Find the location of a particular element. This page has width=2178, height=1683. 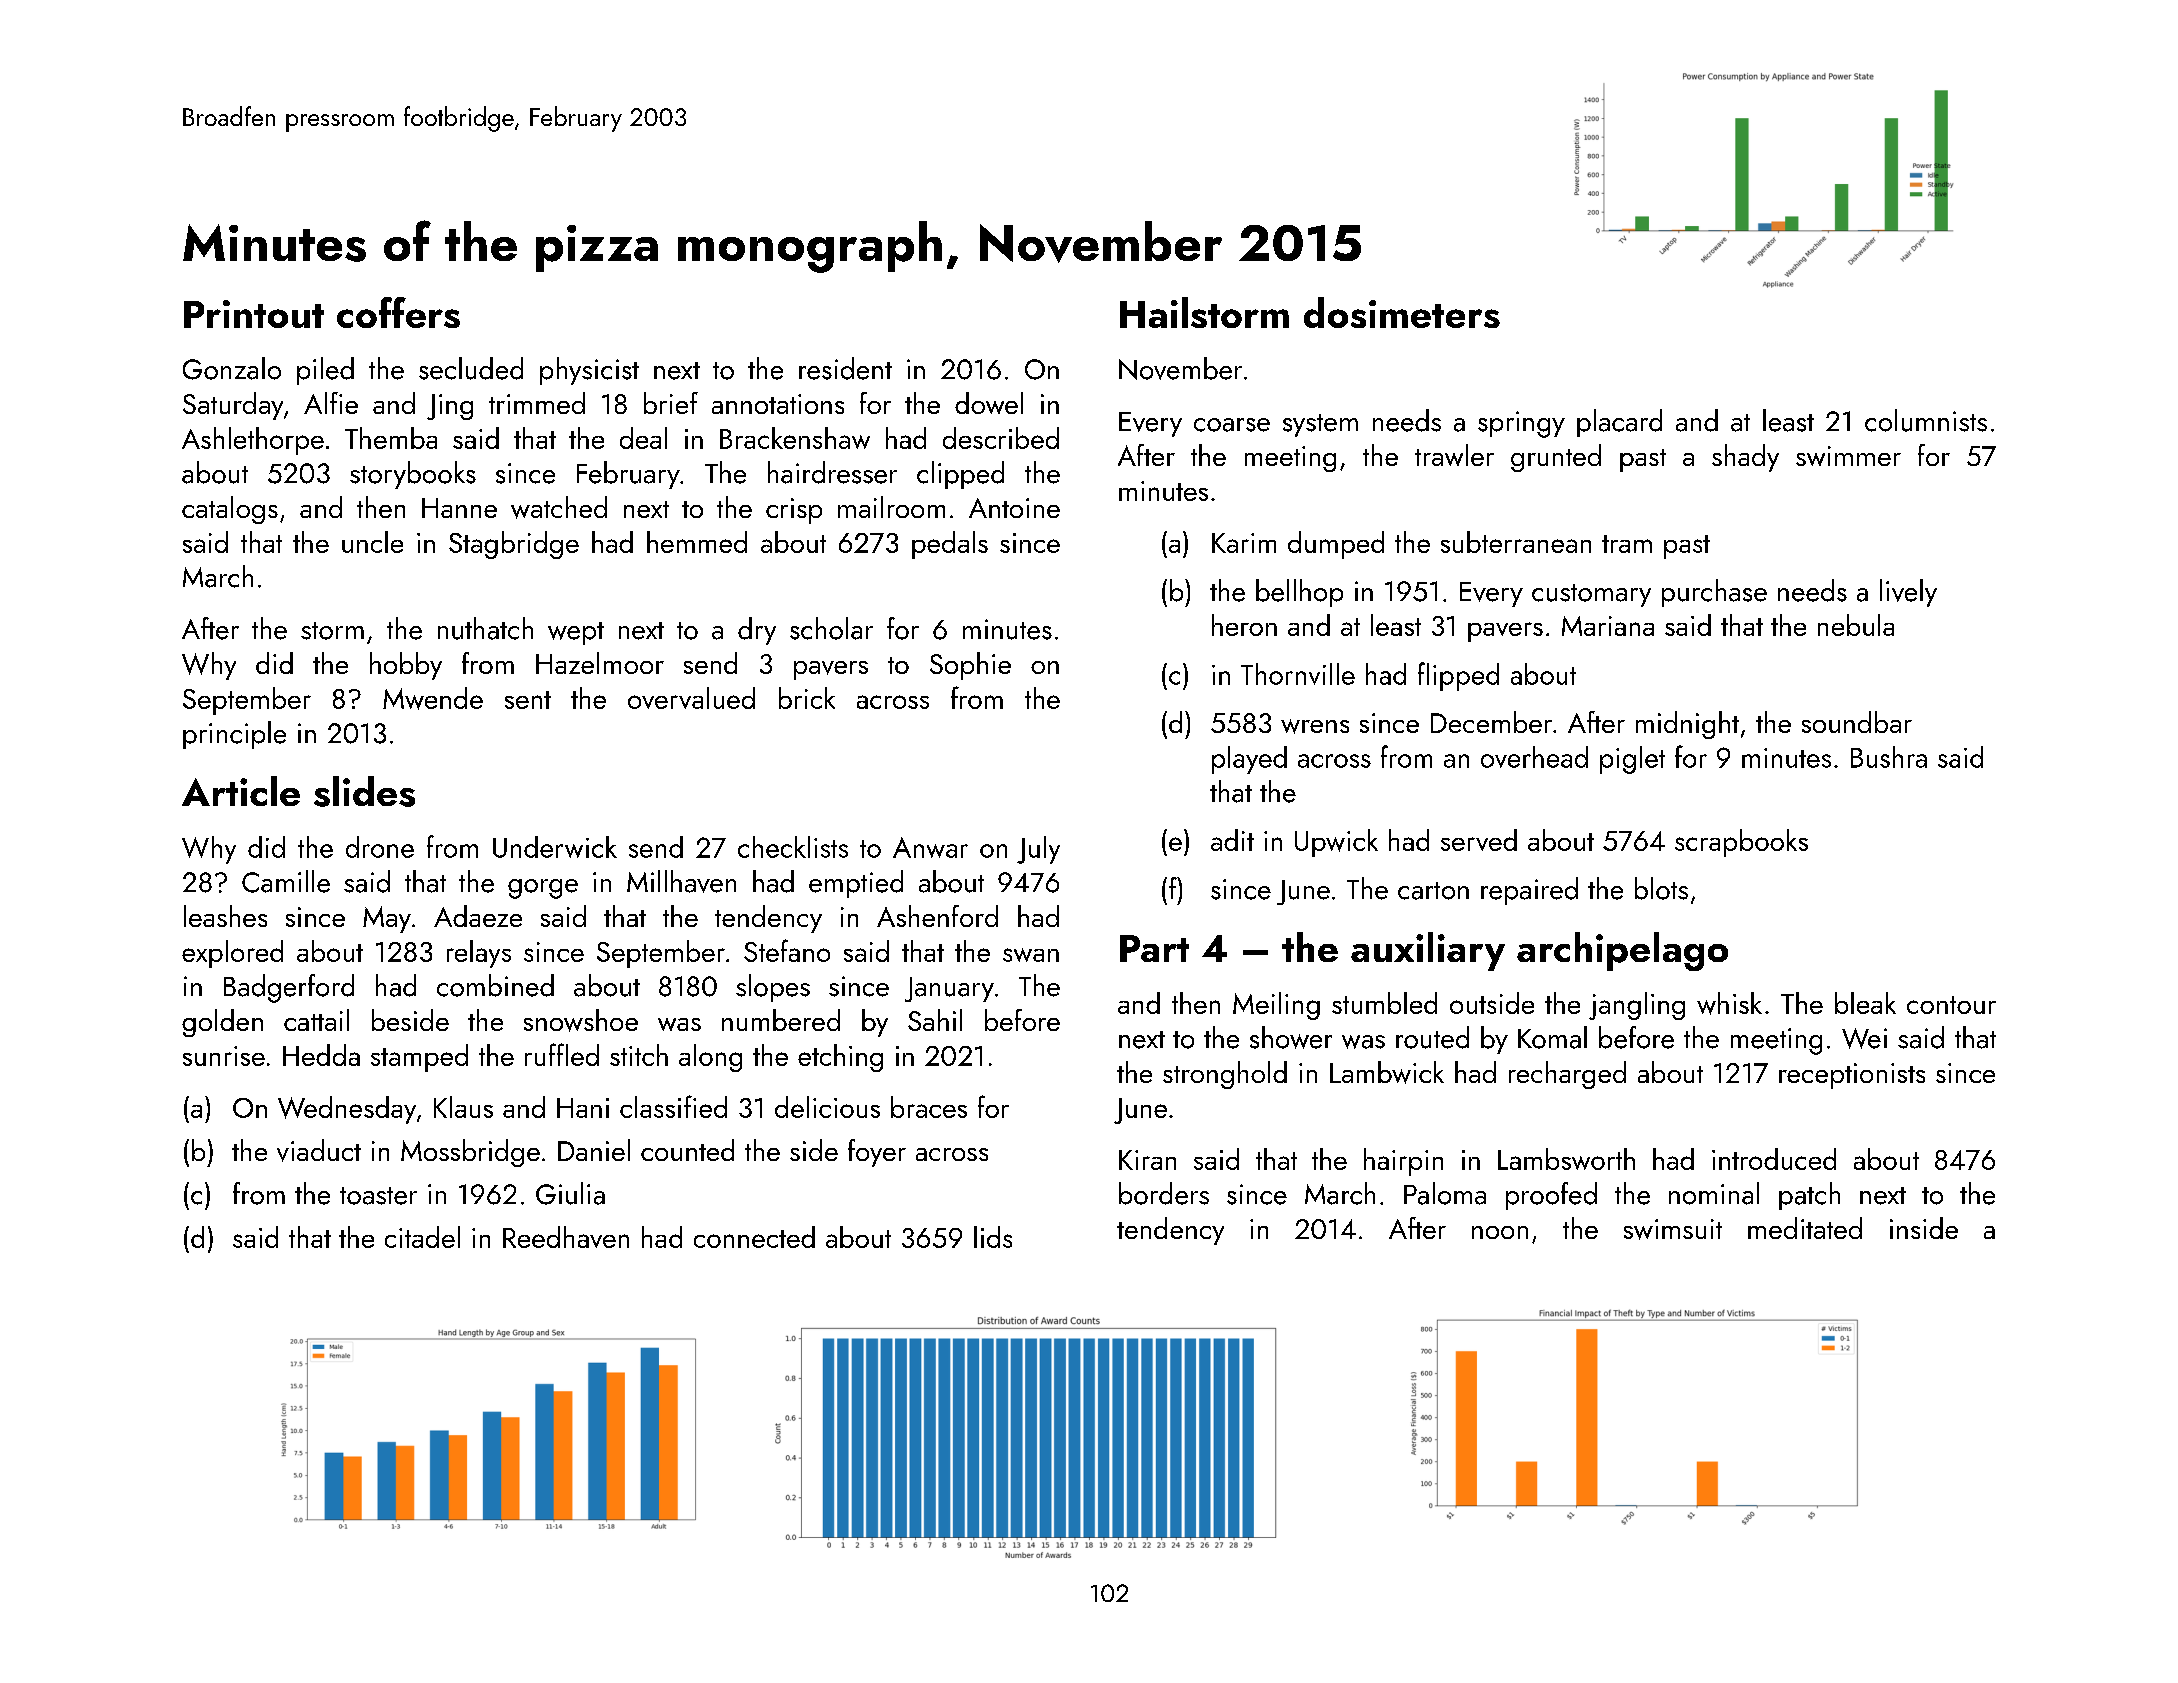

foyer is located at coordinates (877, 1153).
